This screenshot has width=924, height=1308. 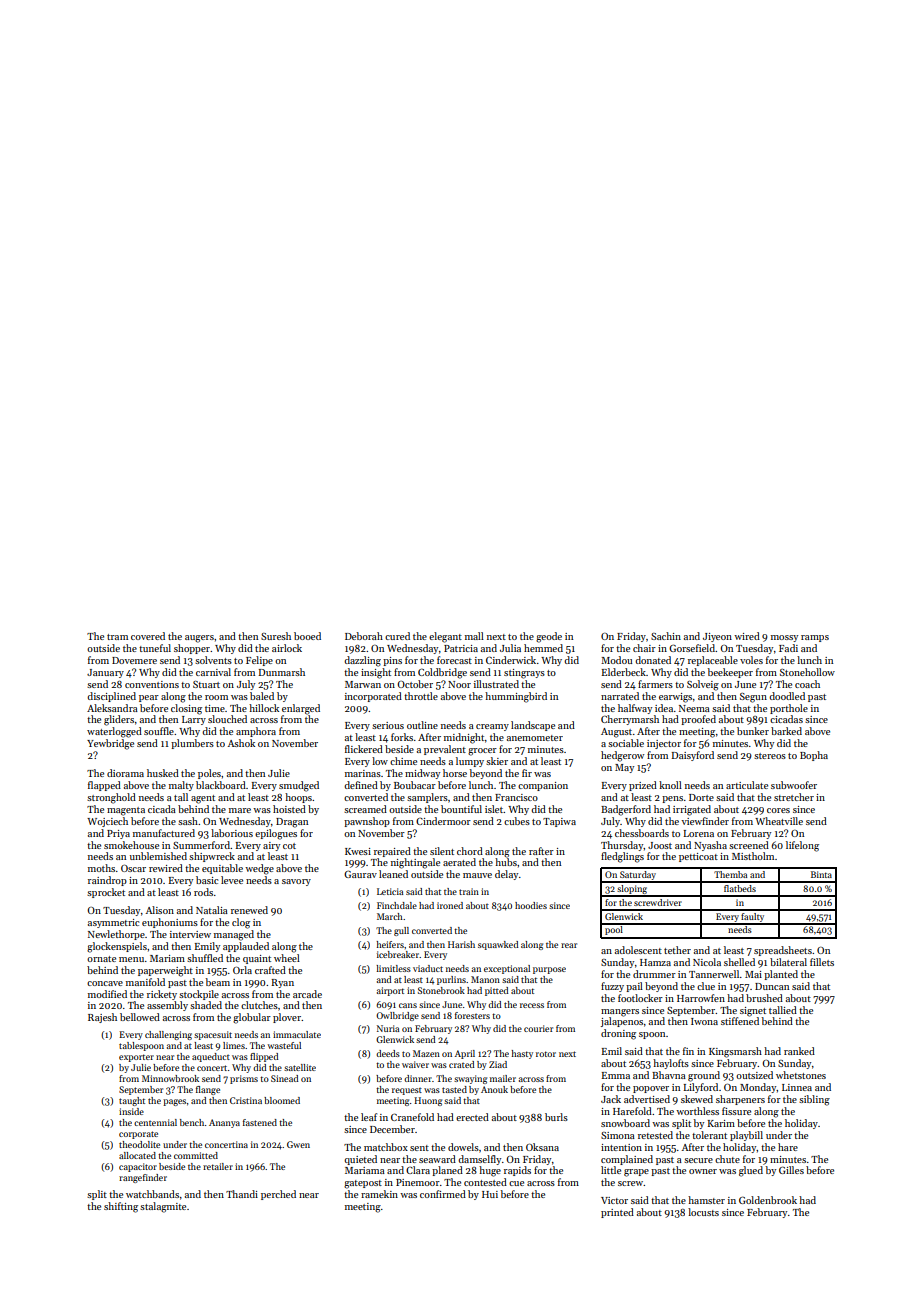 What do you see at coordinates (507, 969) in the screenshot?
I see `exceptional` at bounding box center [507, 969].
